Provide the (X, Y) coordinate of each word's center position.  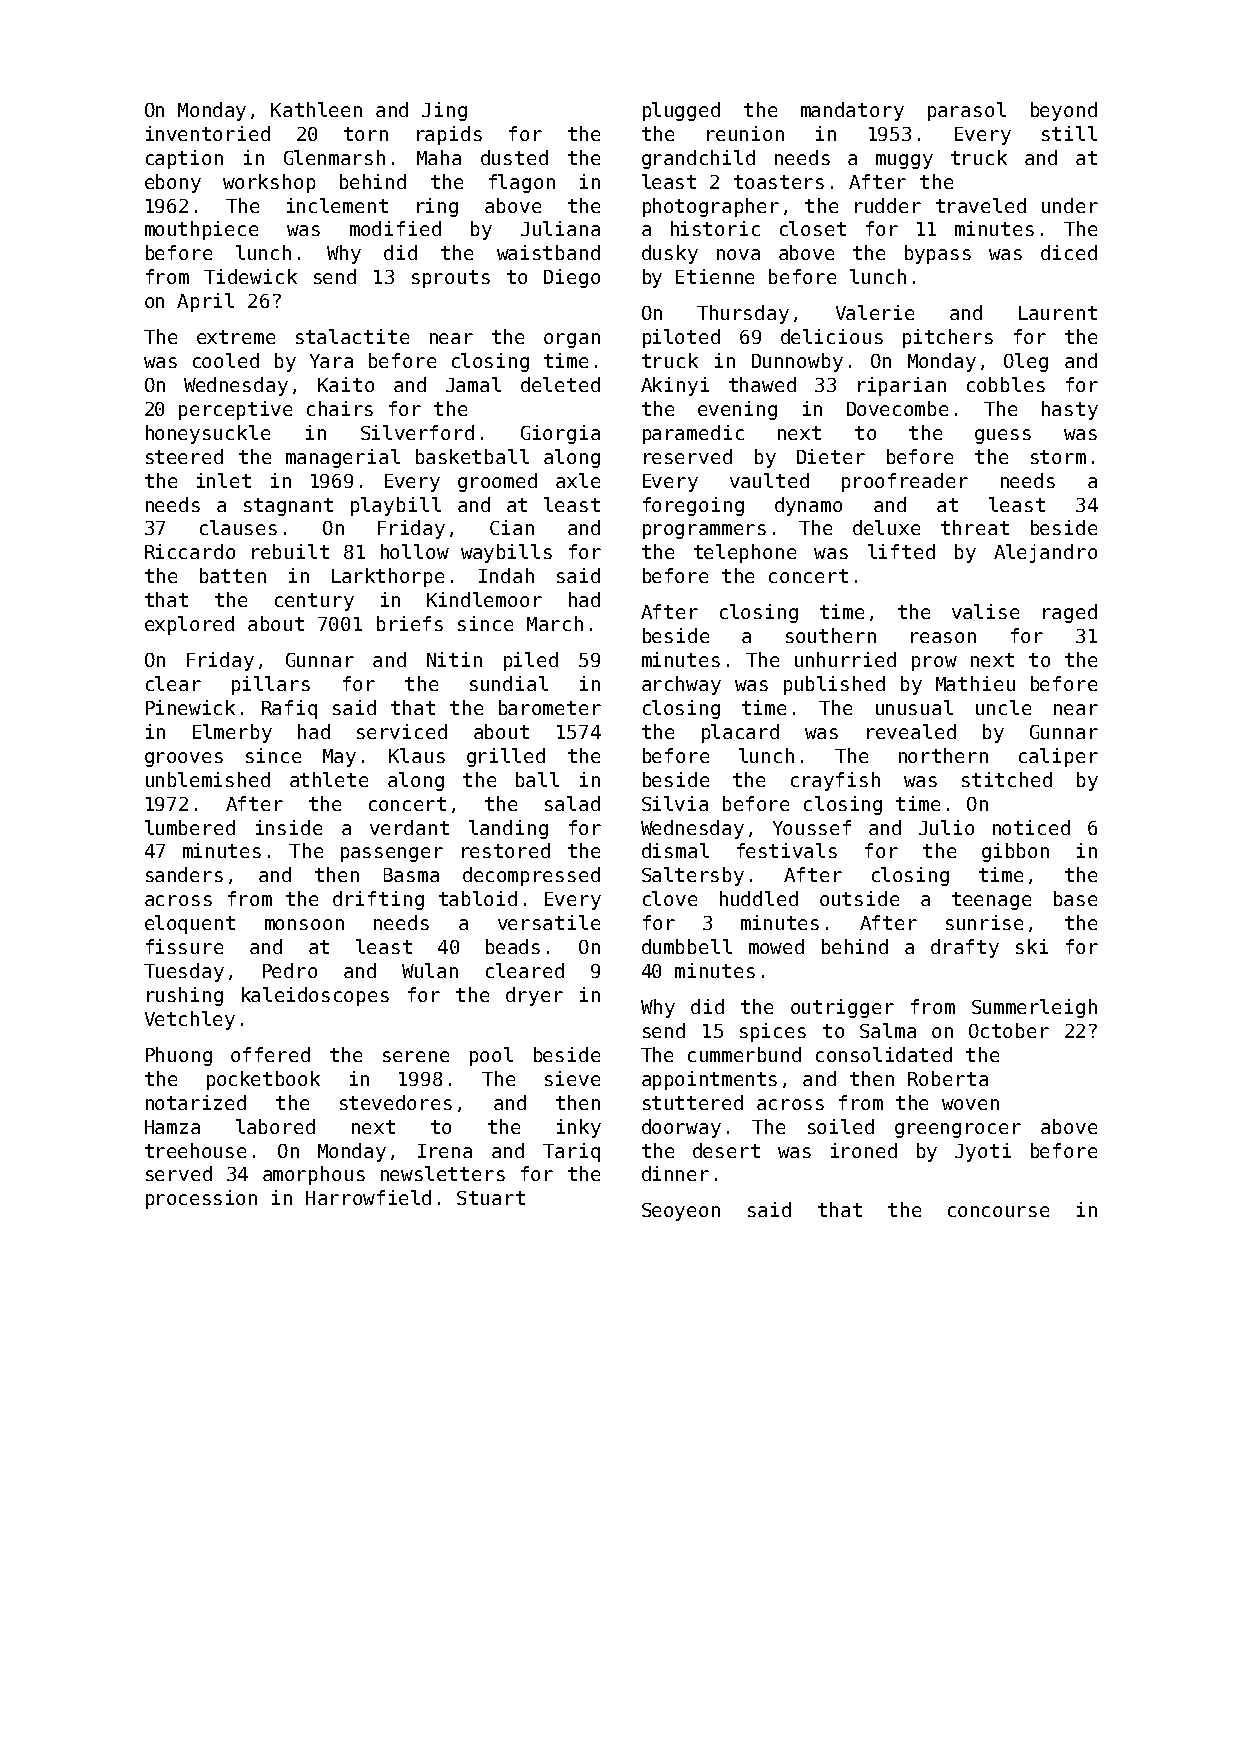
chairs (340, 408)
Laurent (1058, 313)
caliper (1058, 757)
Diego (572, 278)
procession (201, 1199)
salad (572, 803)
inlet (224, 480)
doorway (681, 1128)
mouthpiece (201, 230)
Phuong (179, 1056)
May (339, 758)
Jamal (473, 384)
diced (1069, 252)
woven (970, 1104)
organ (572, 340)
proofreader (905, 482)
